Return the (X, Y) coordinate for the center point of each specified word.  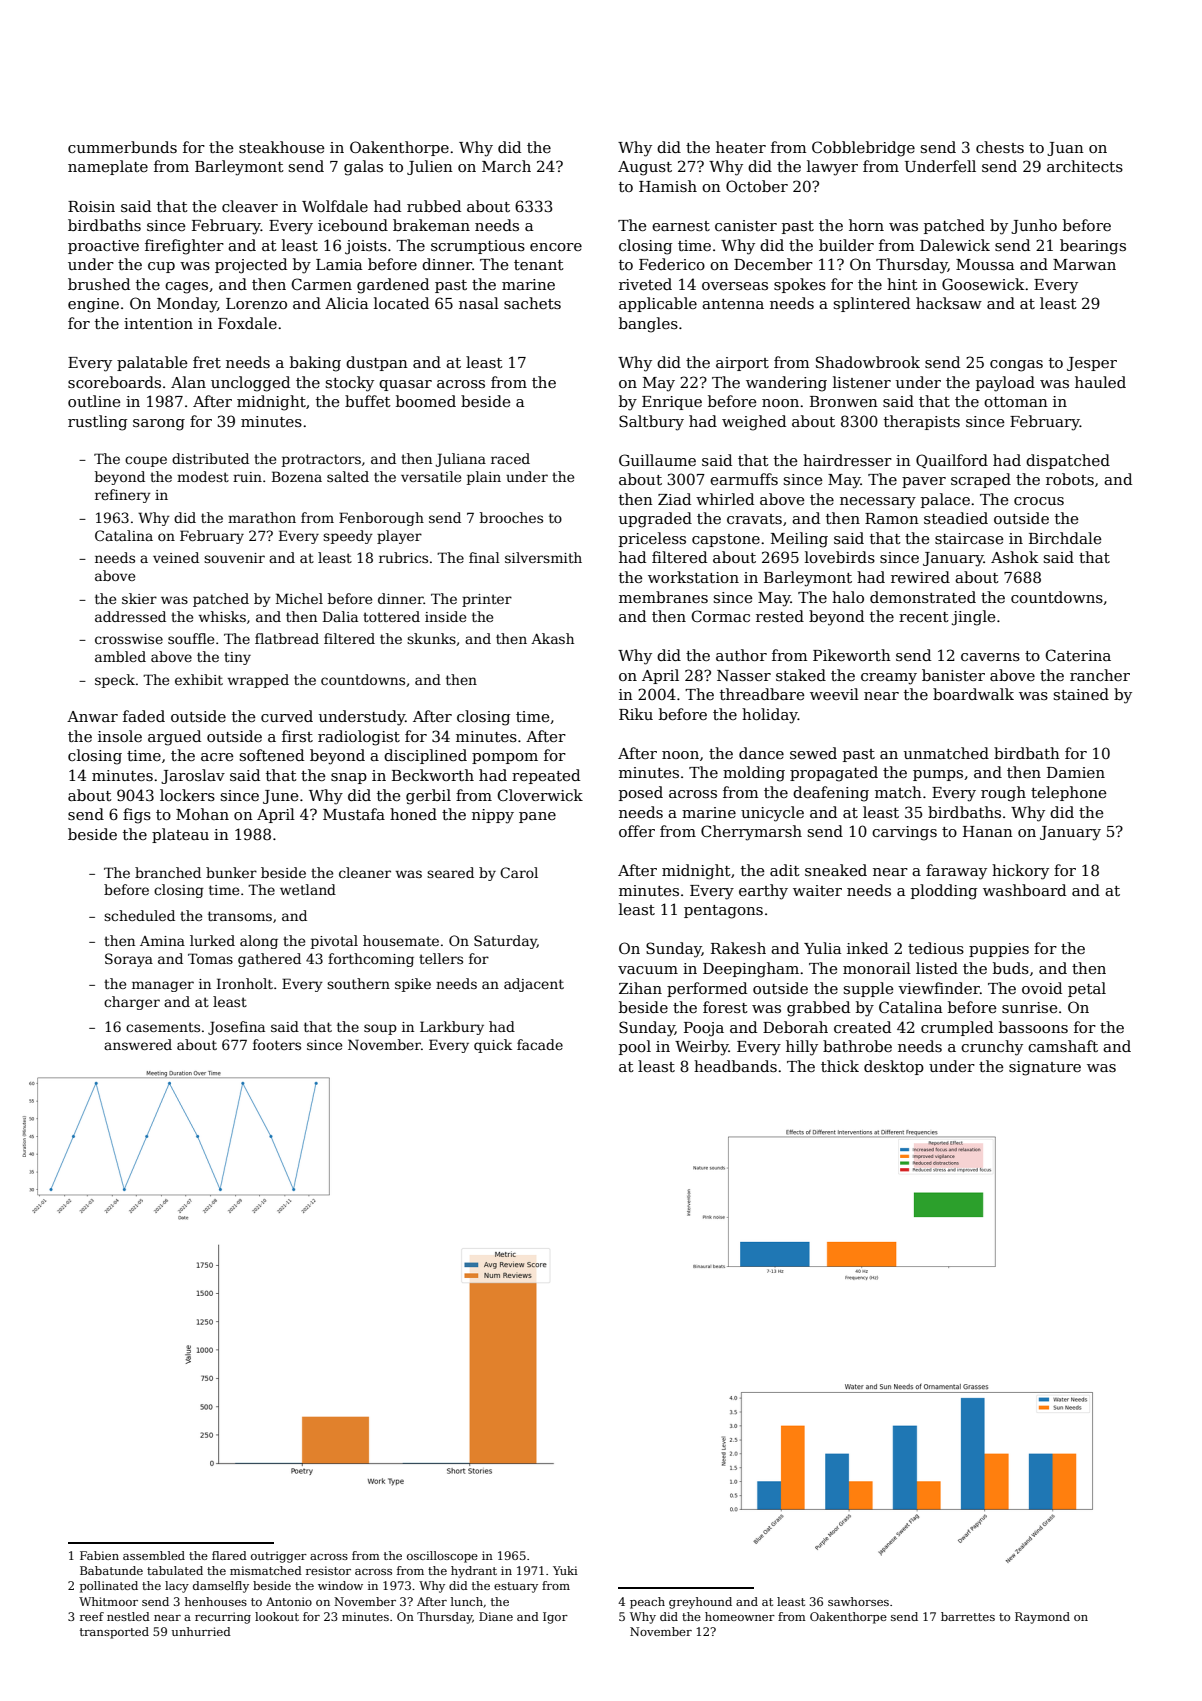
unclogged (250, 384)
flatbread (287, 638)
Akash (552, 638)
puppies (999, 950)
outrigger (279, 1557)
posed (641, 793)
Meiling (799, 540)
